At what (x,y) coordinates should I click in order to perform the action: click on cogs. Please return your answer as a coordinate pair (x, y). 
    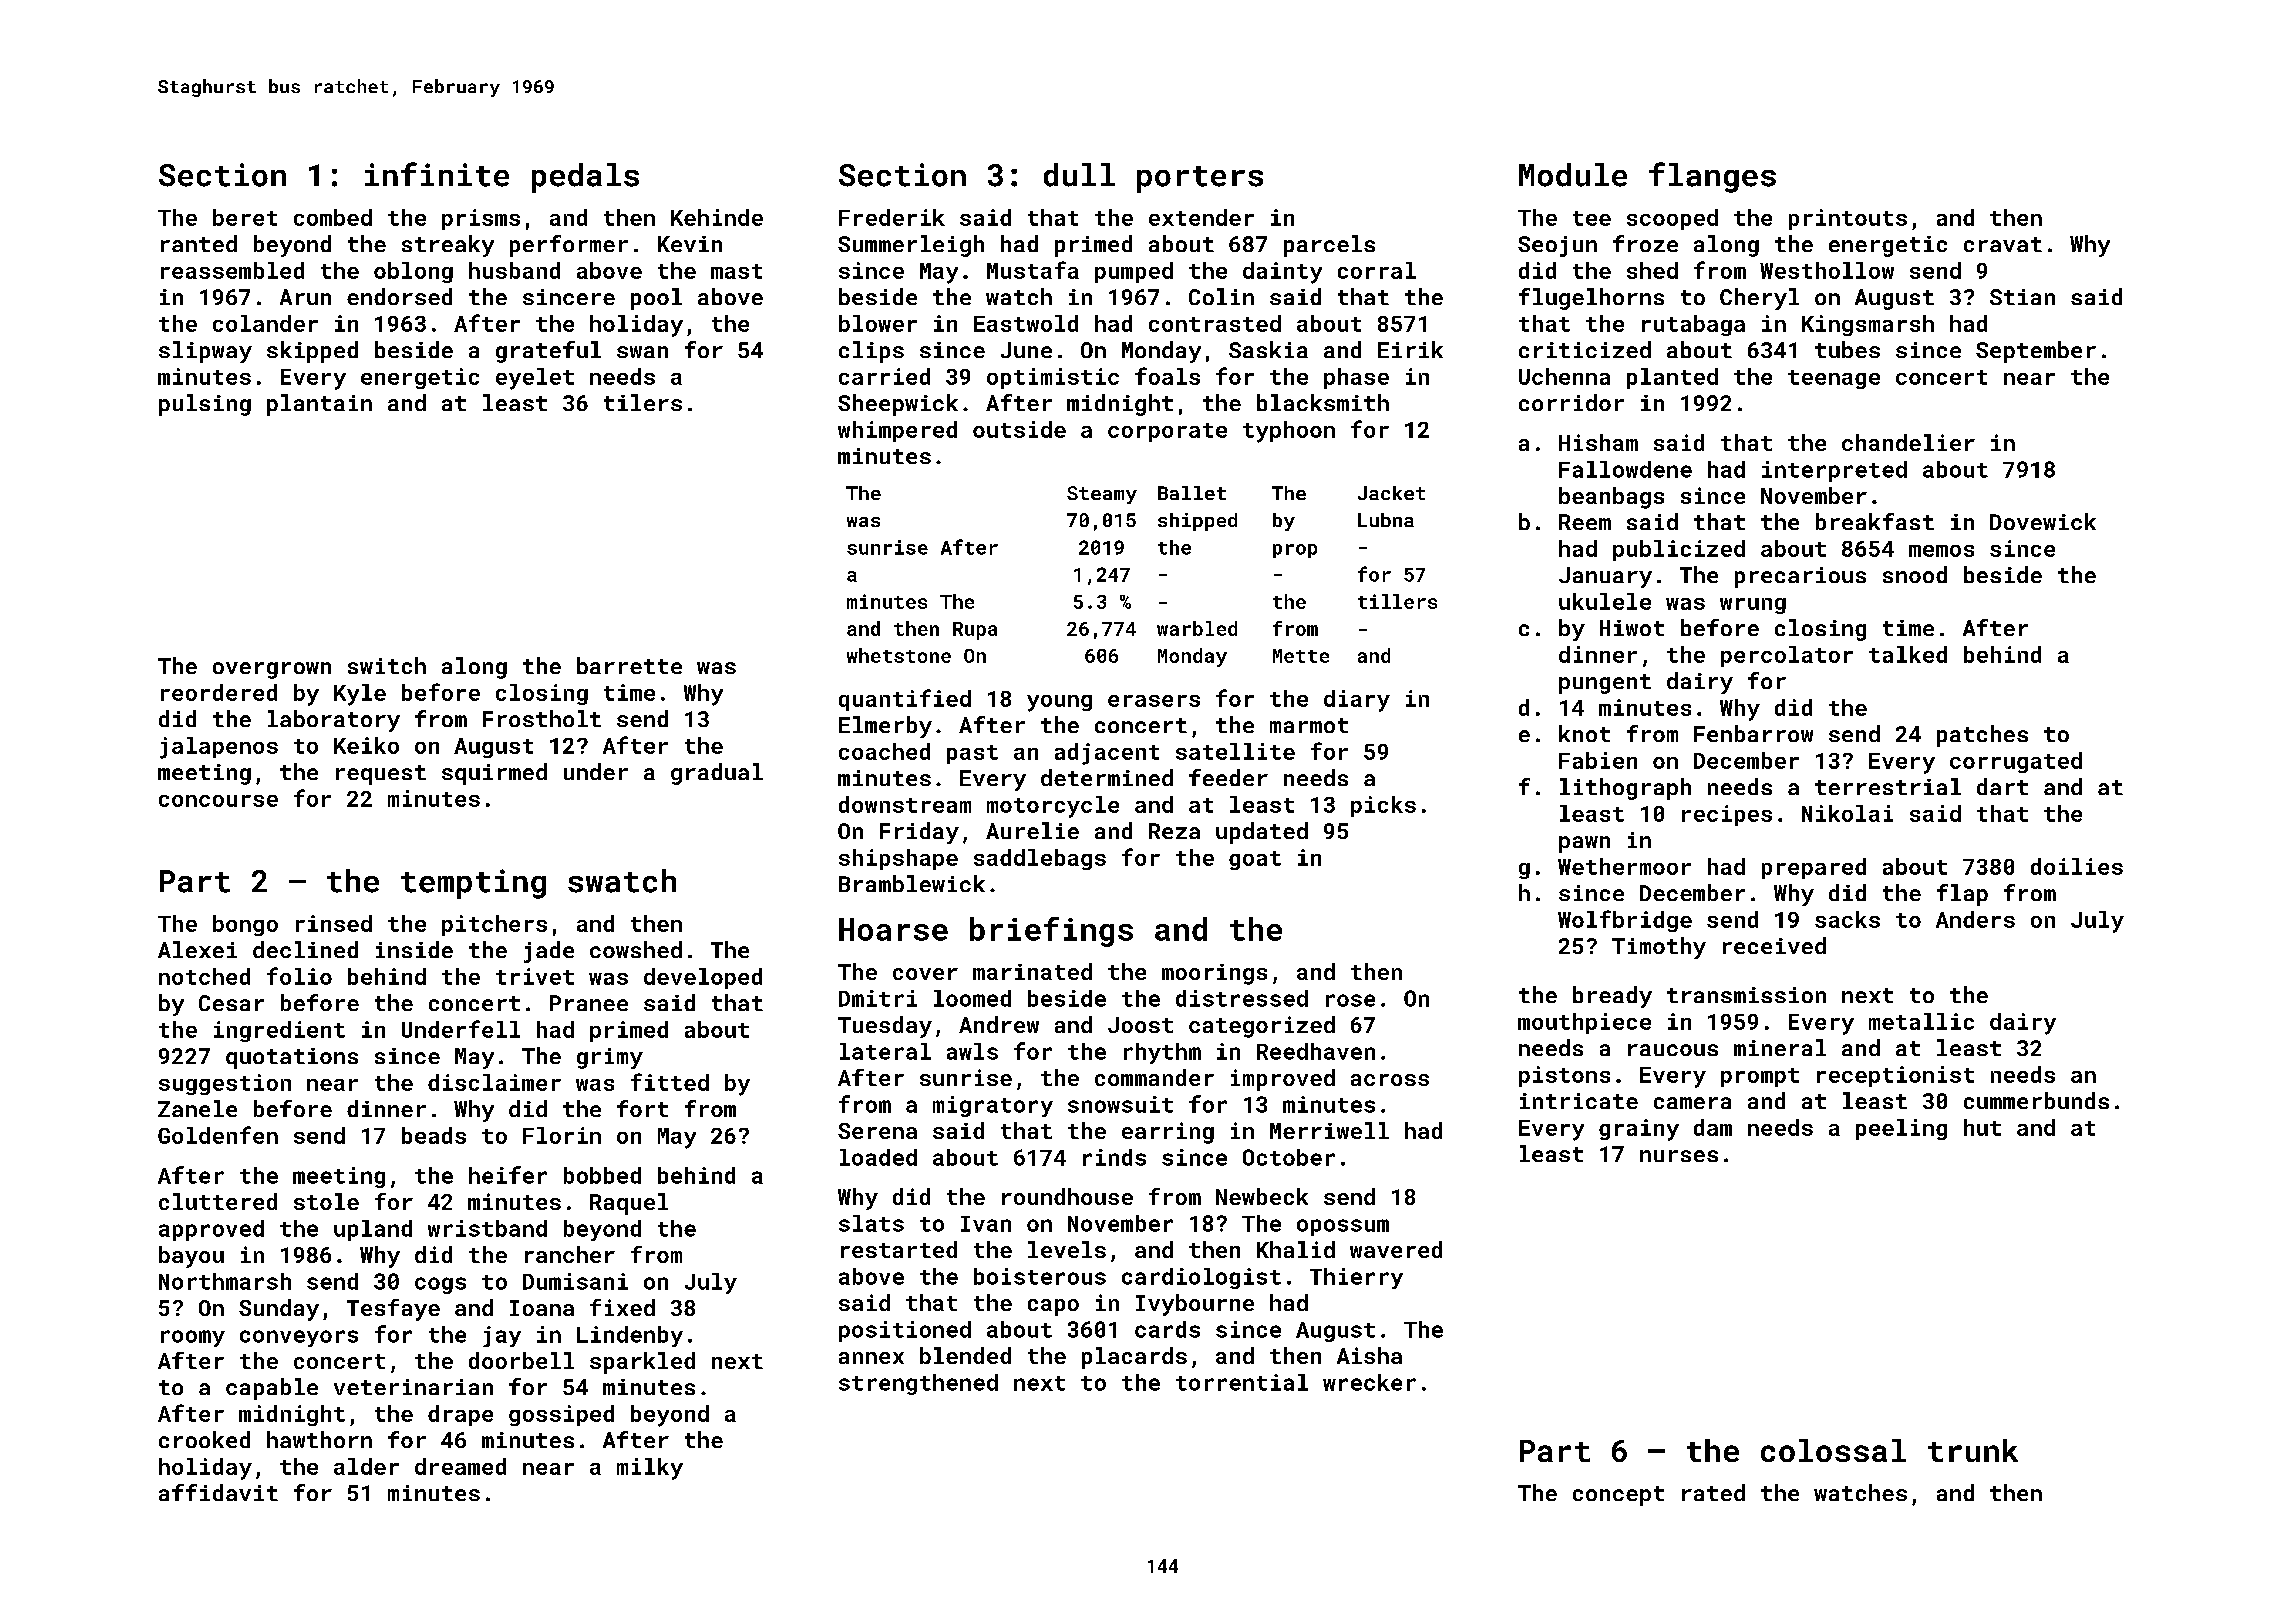
    Looking at the image, I should click on (440, 1285).
